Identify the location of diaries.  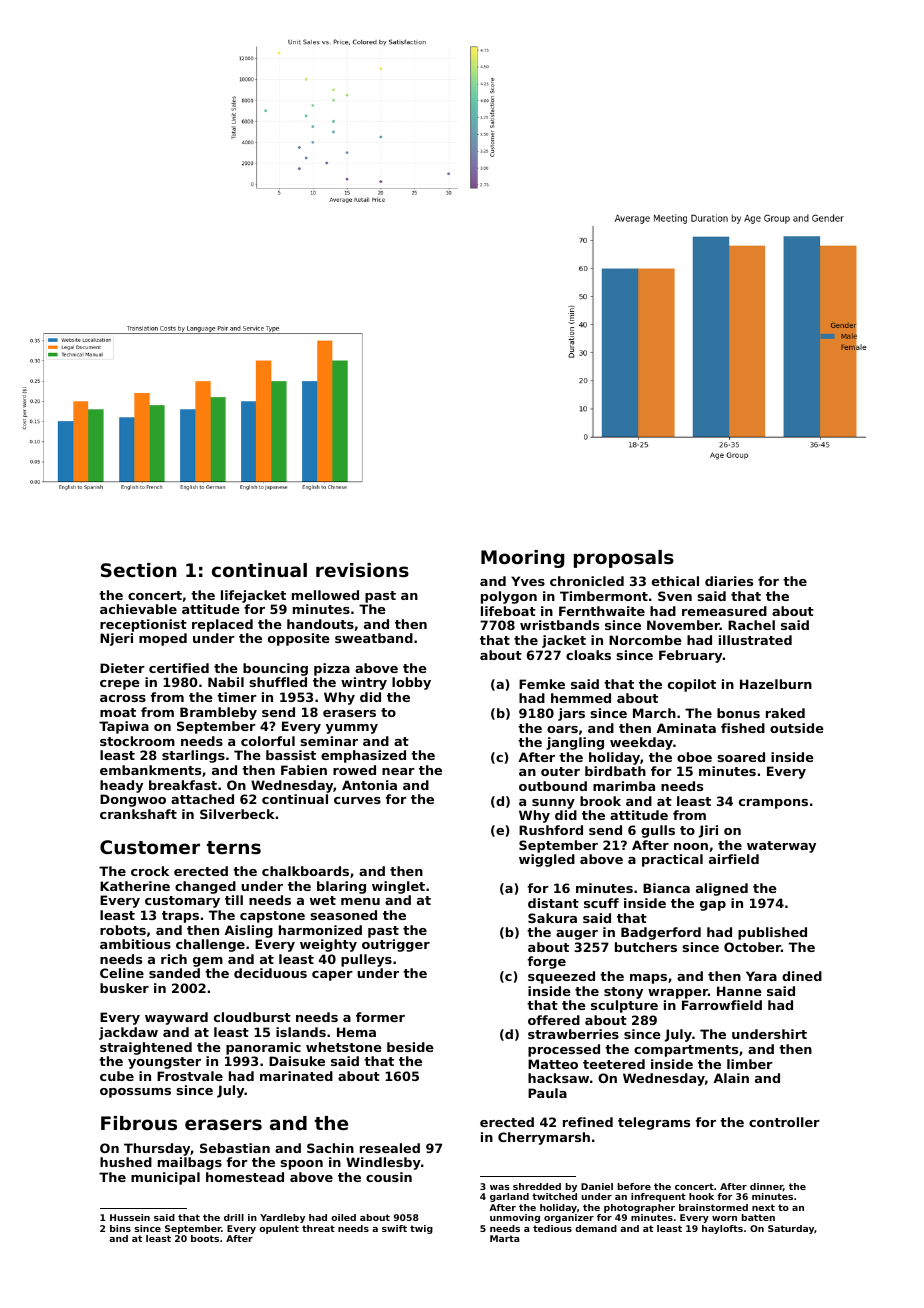
(729, 581).
